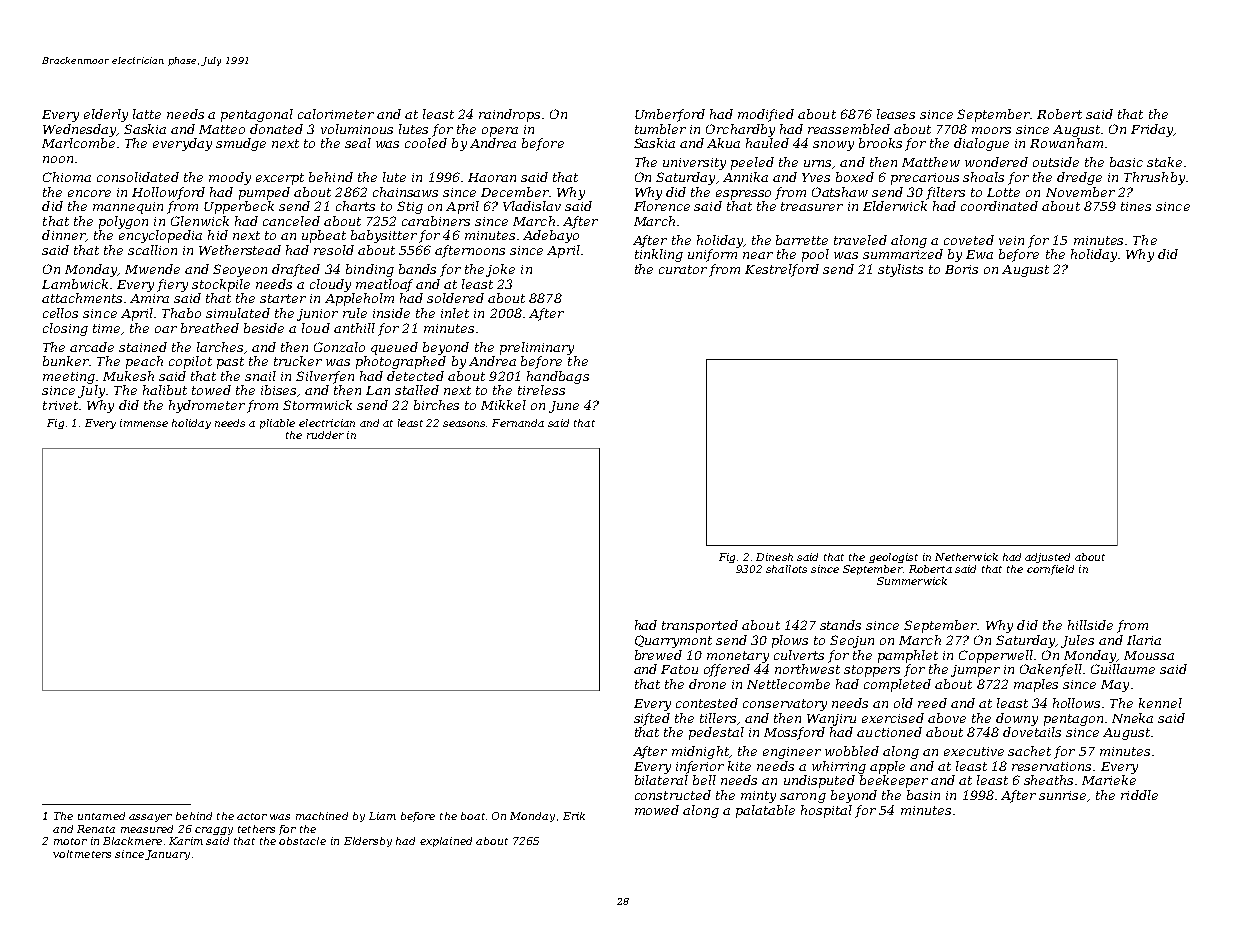  Describe the element at coordinates (673, 641) in the screenshot. I see `Quarrymont` at that location.
